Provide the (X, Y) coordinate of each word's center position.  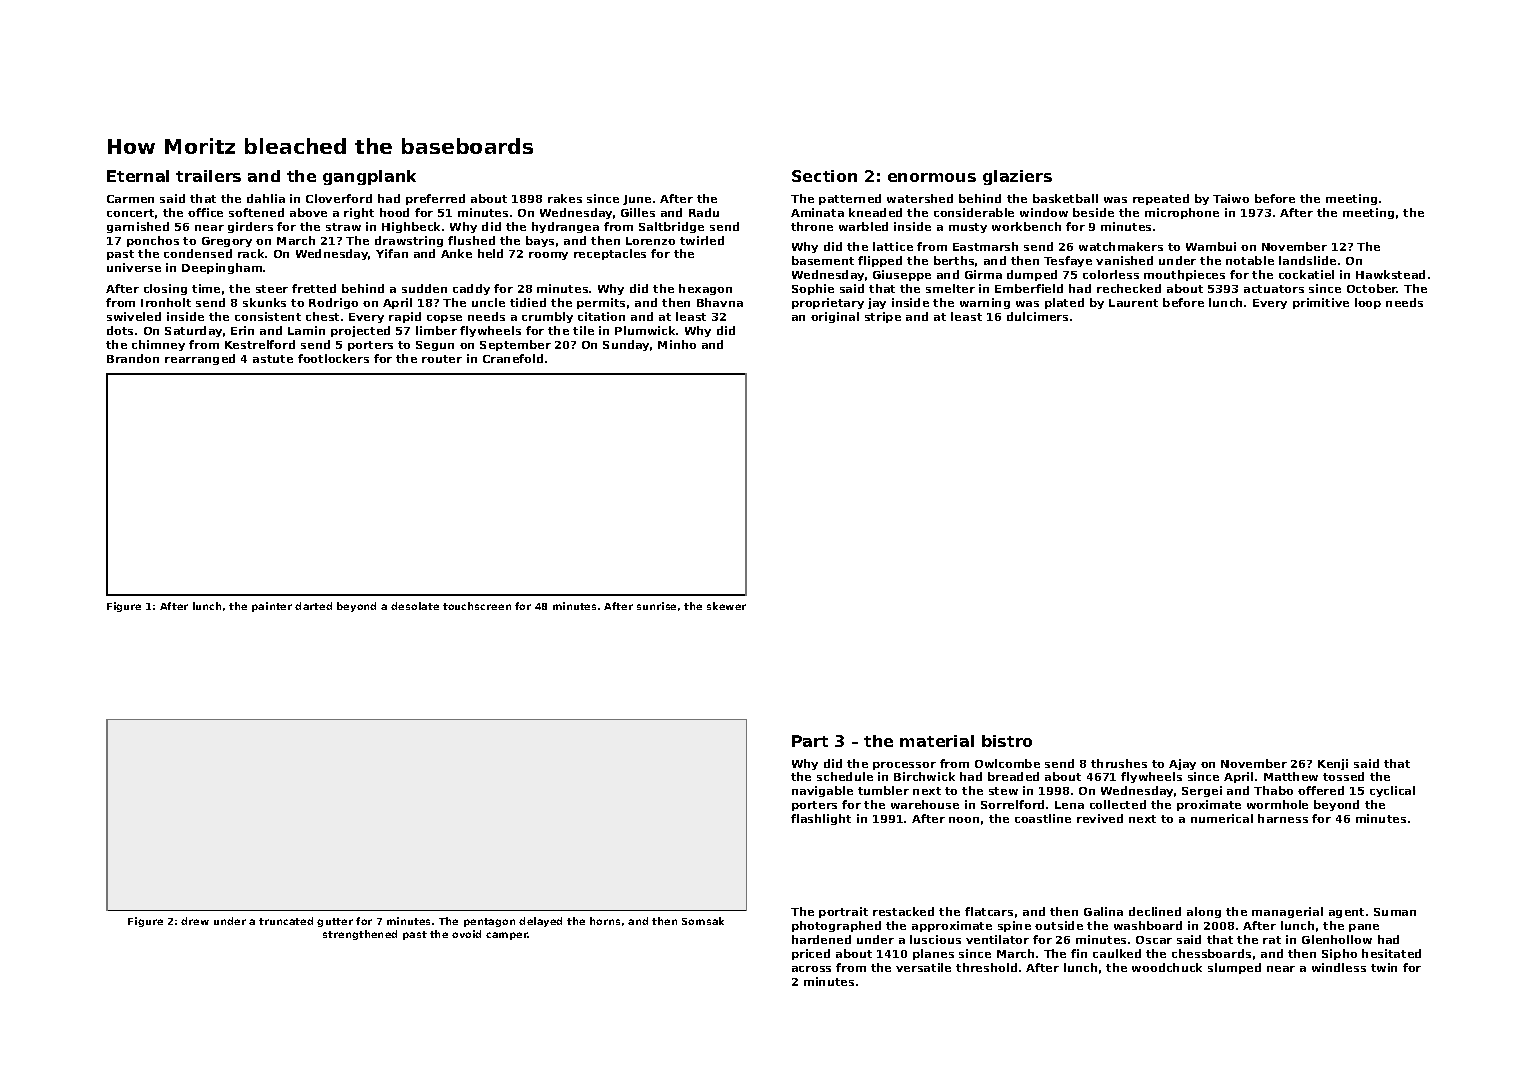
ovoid (466, 934)
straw (343, 227)
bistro (1007, 741)
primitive (1321, 303)
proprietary (828, 303)
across (811, 969)
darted (313, 606)
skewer (726, 606)
